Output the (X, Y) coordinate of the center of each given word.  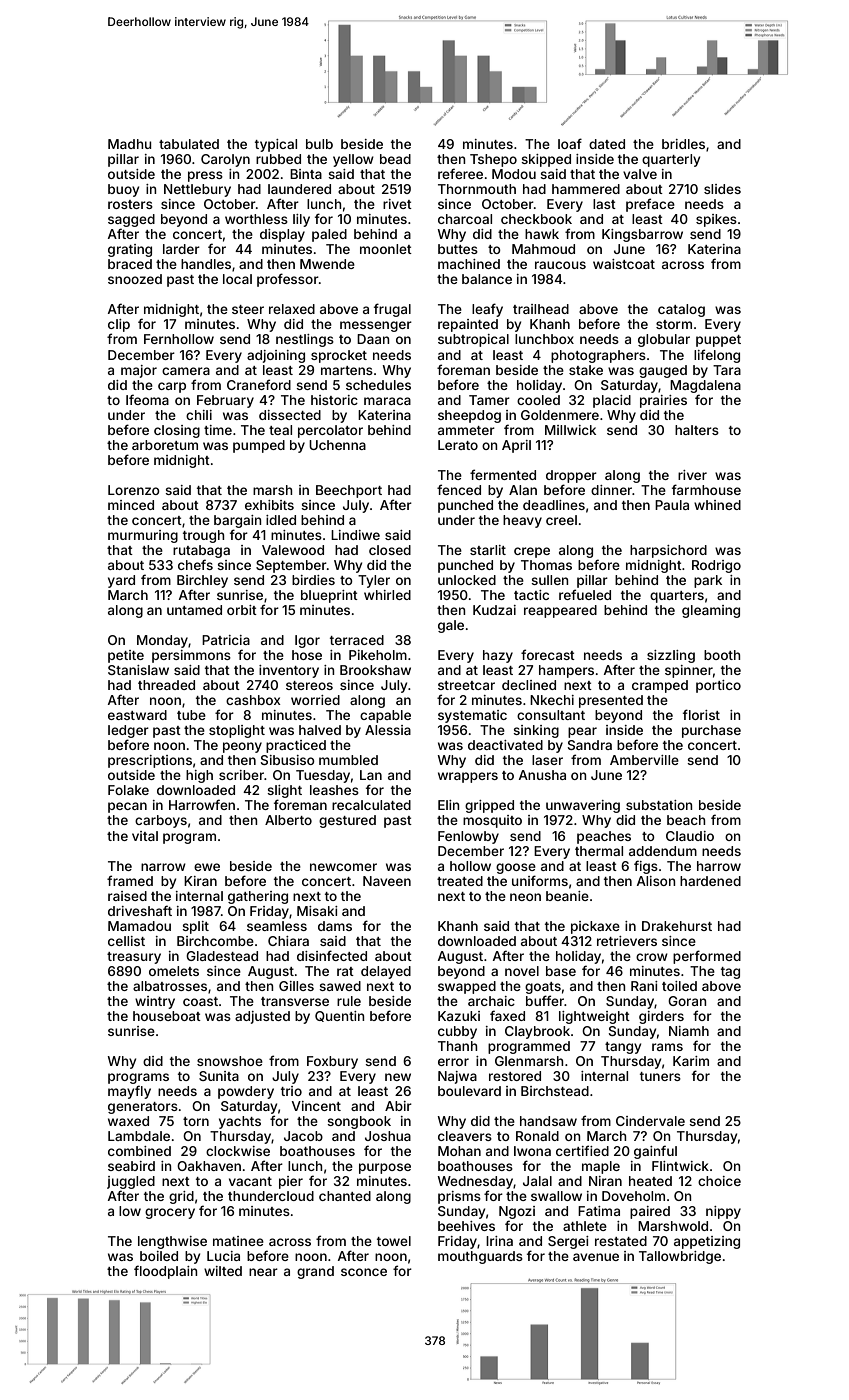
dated (607, 144)
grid (181, 1197)
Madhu (129, 144)
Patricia (226, 640)
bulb (319, 144)
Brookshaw (375, 670)
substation (659, 805)
